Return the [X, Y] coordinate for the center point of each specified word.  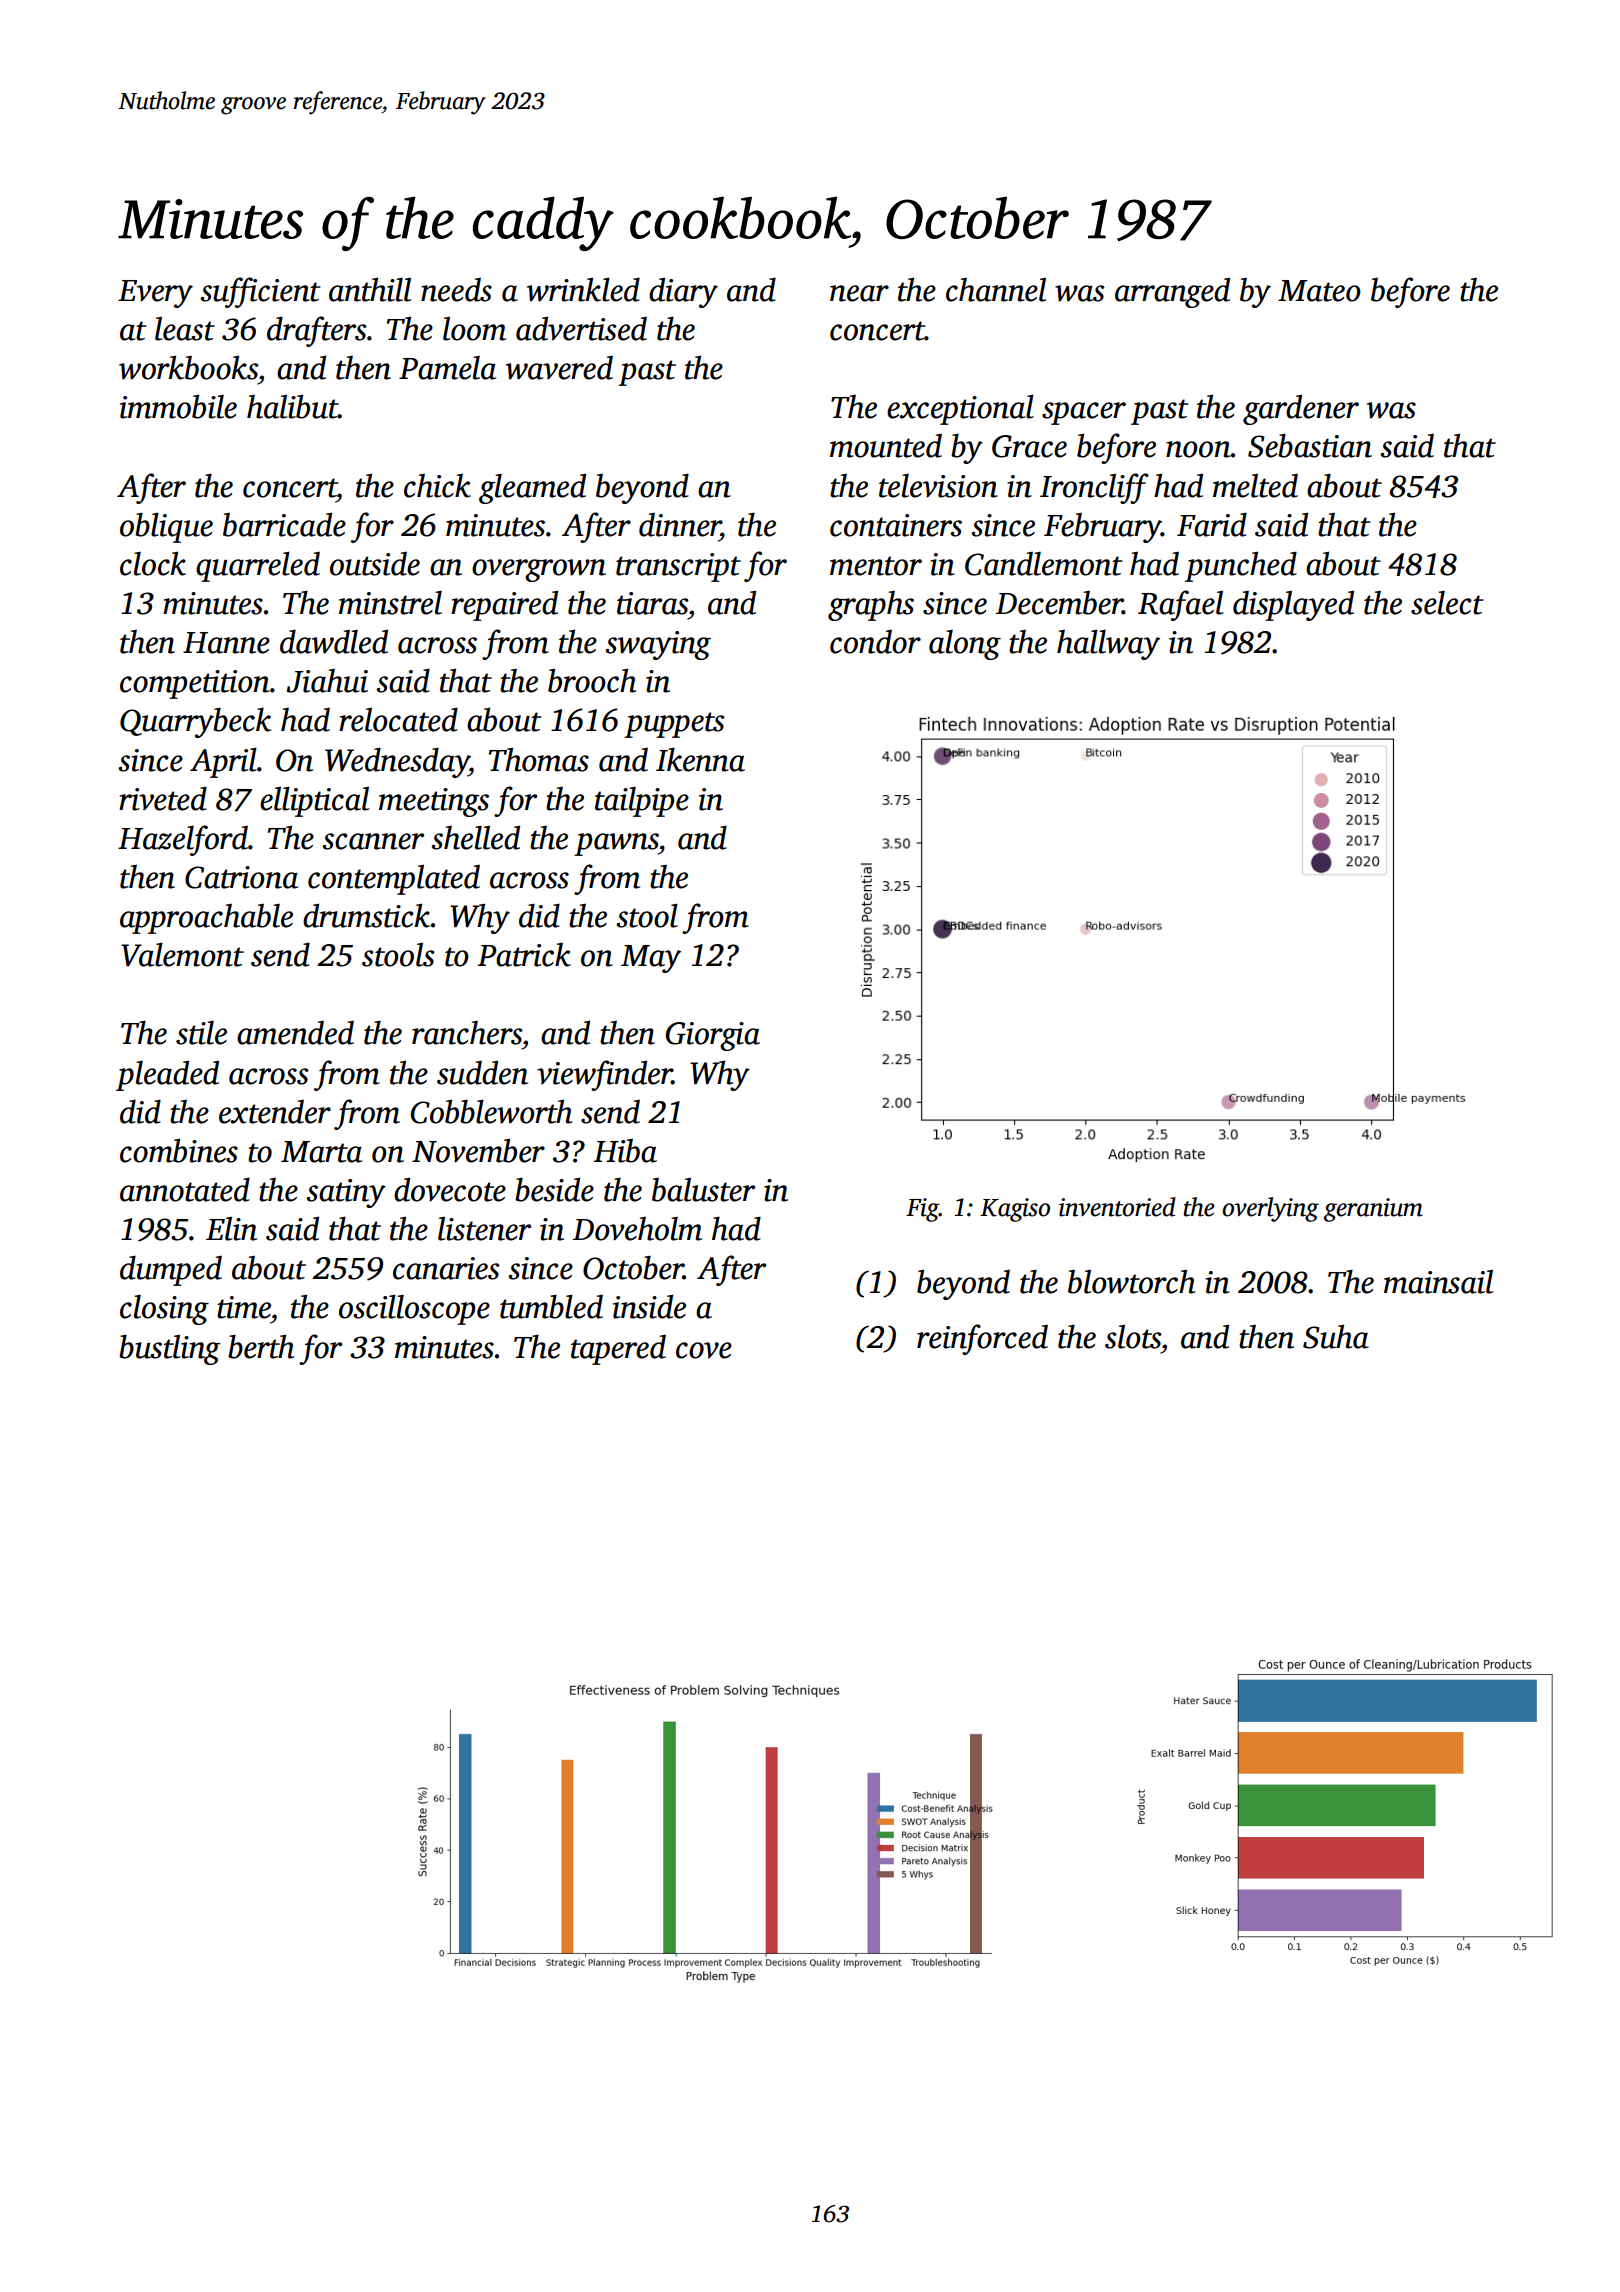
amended [295, 1033]
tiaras [652, 603]
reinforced [982, 1339]
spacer [1084, 413]
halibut [292, 407]
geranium [1373, 1210]
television [938, 486]
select [1447, 603]
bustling [170, 1350]
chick [437, 486]
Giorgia [713, 1036]
